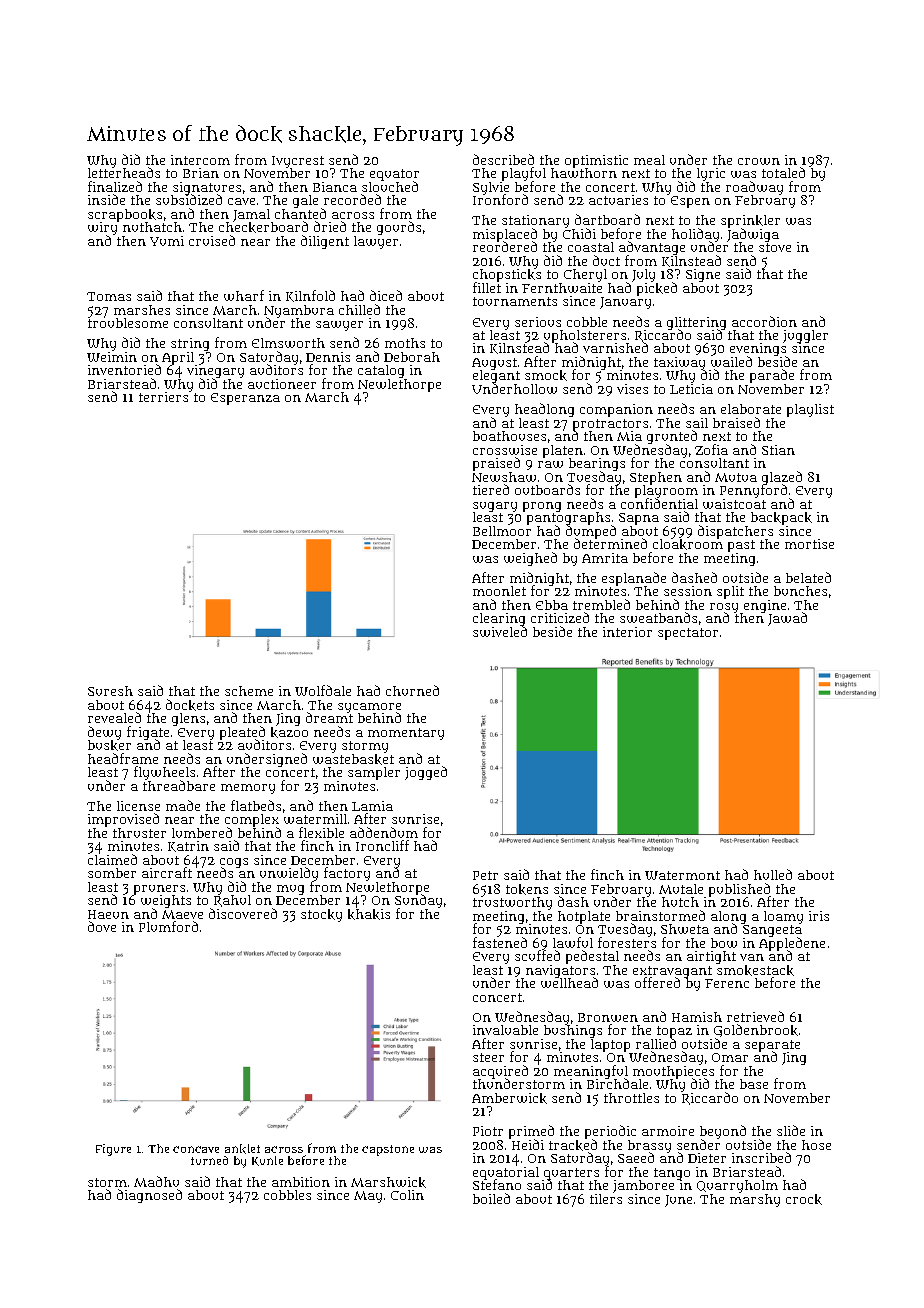 This screenshot has height=1308, width=924. Describe the element at coordinates (787, 619) in the screenshot. I see `Jawad` at that location.
